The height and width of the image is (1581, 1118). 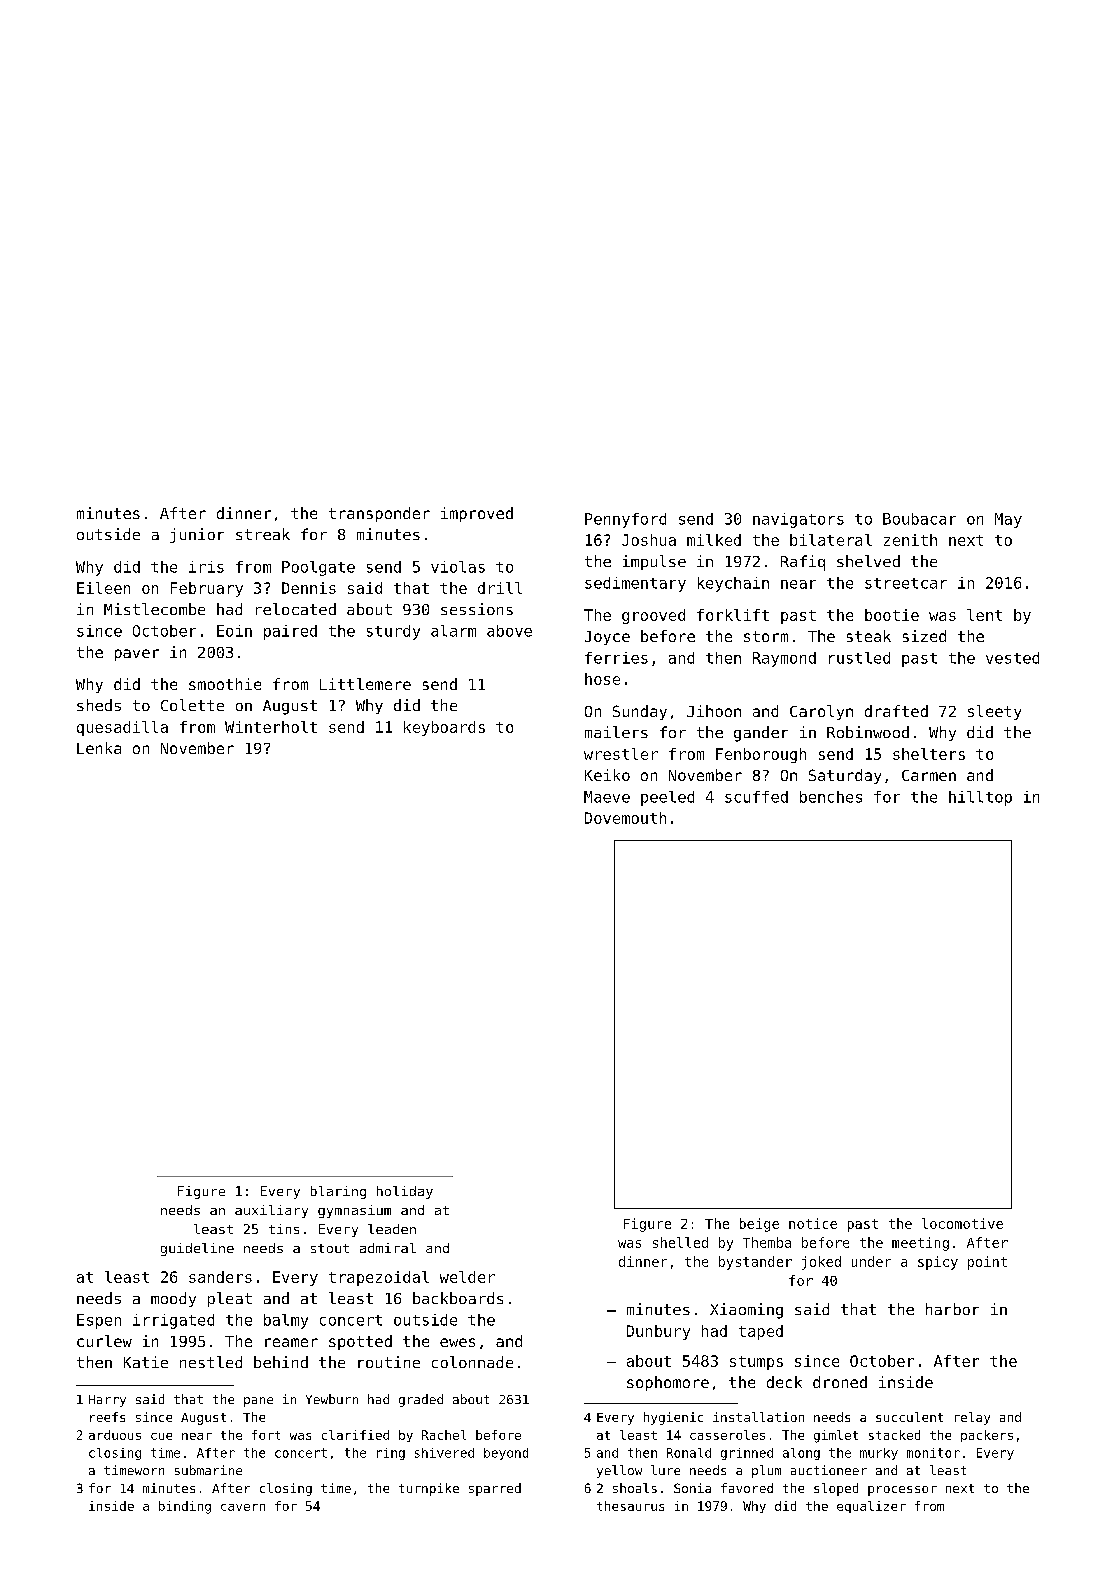 I want to click on sanders, so click(x=220, y=1277).
